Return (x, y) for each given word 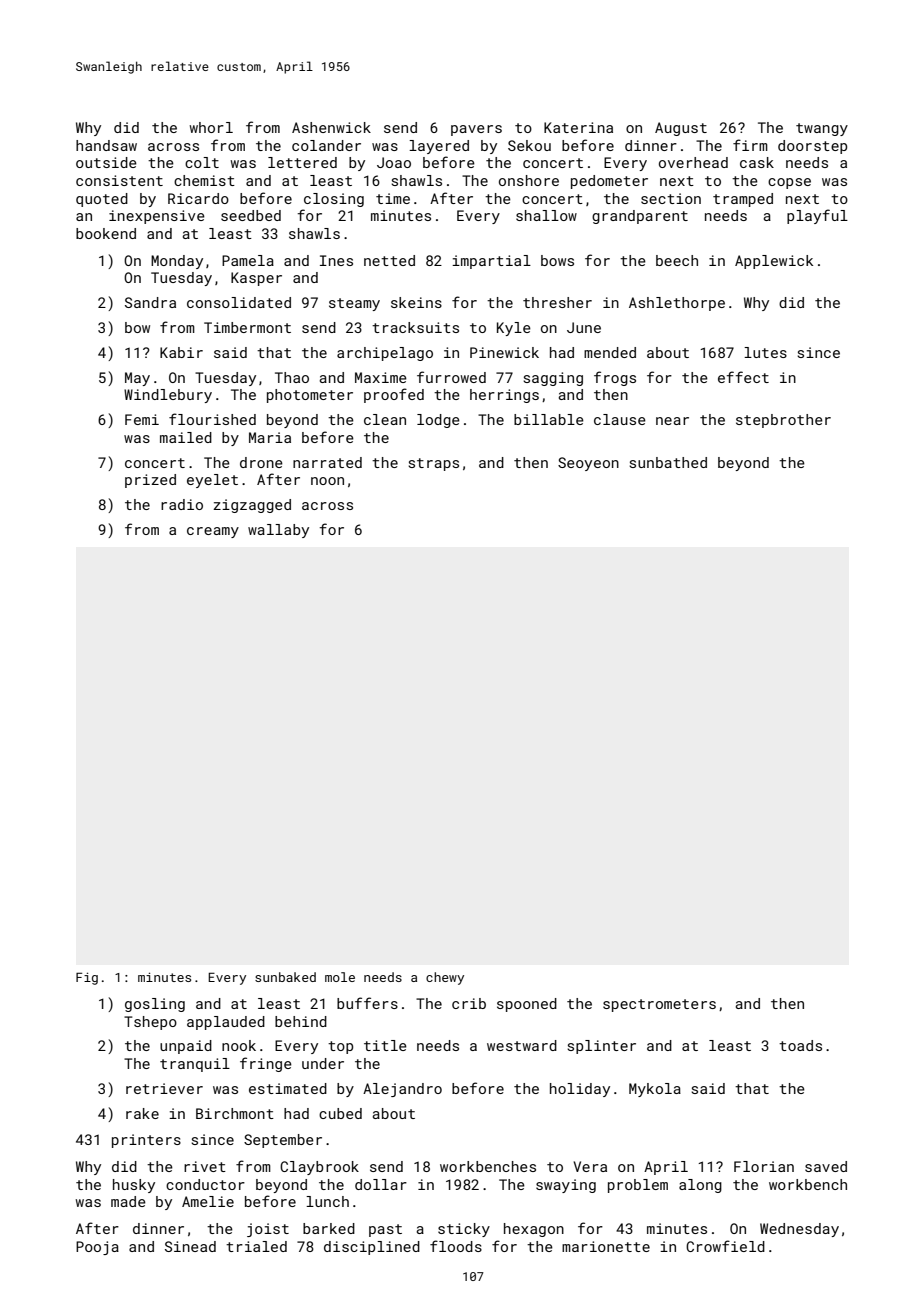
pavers (476, 130)
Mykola (655, 1090)
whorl (211, 127)
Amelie (208, 1201)
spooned (527, 1005)
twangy (822, 129)
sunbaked (285, 977)
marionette (606, 1246)
